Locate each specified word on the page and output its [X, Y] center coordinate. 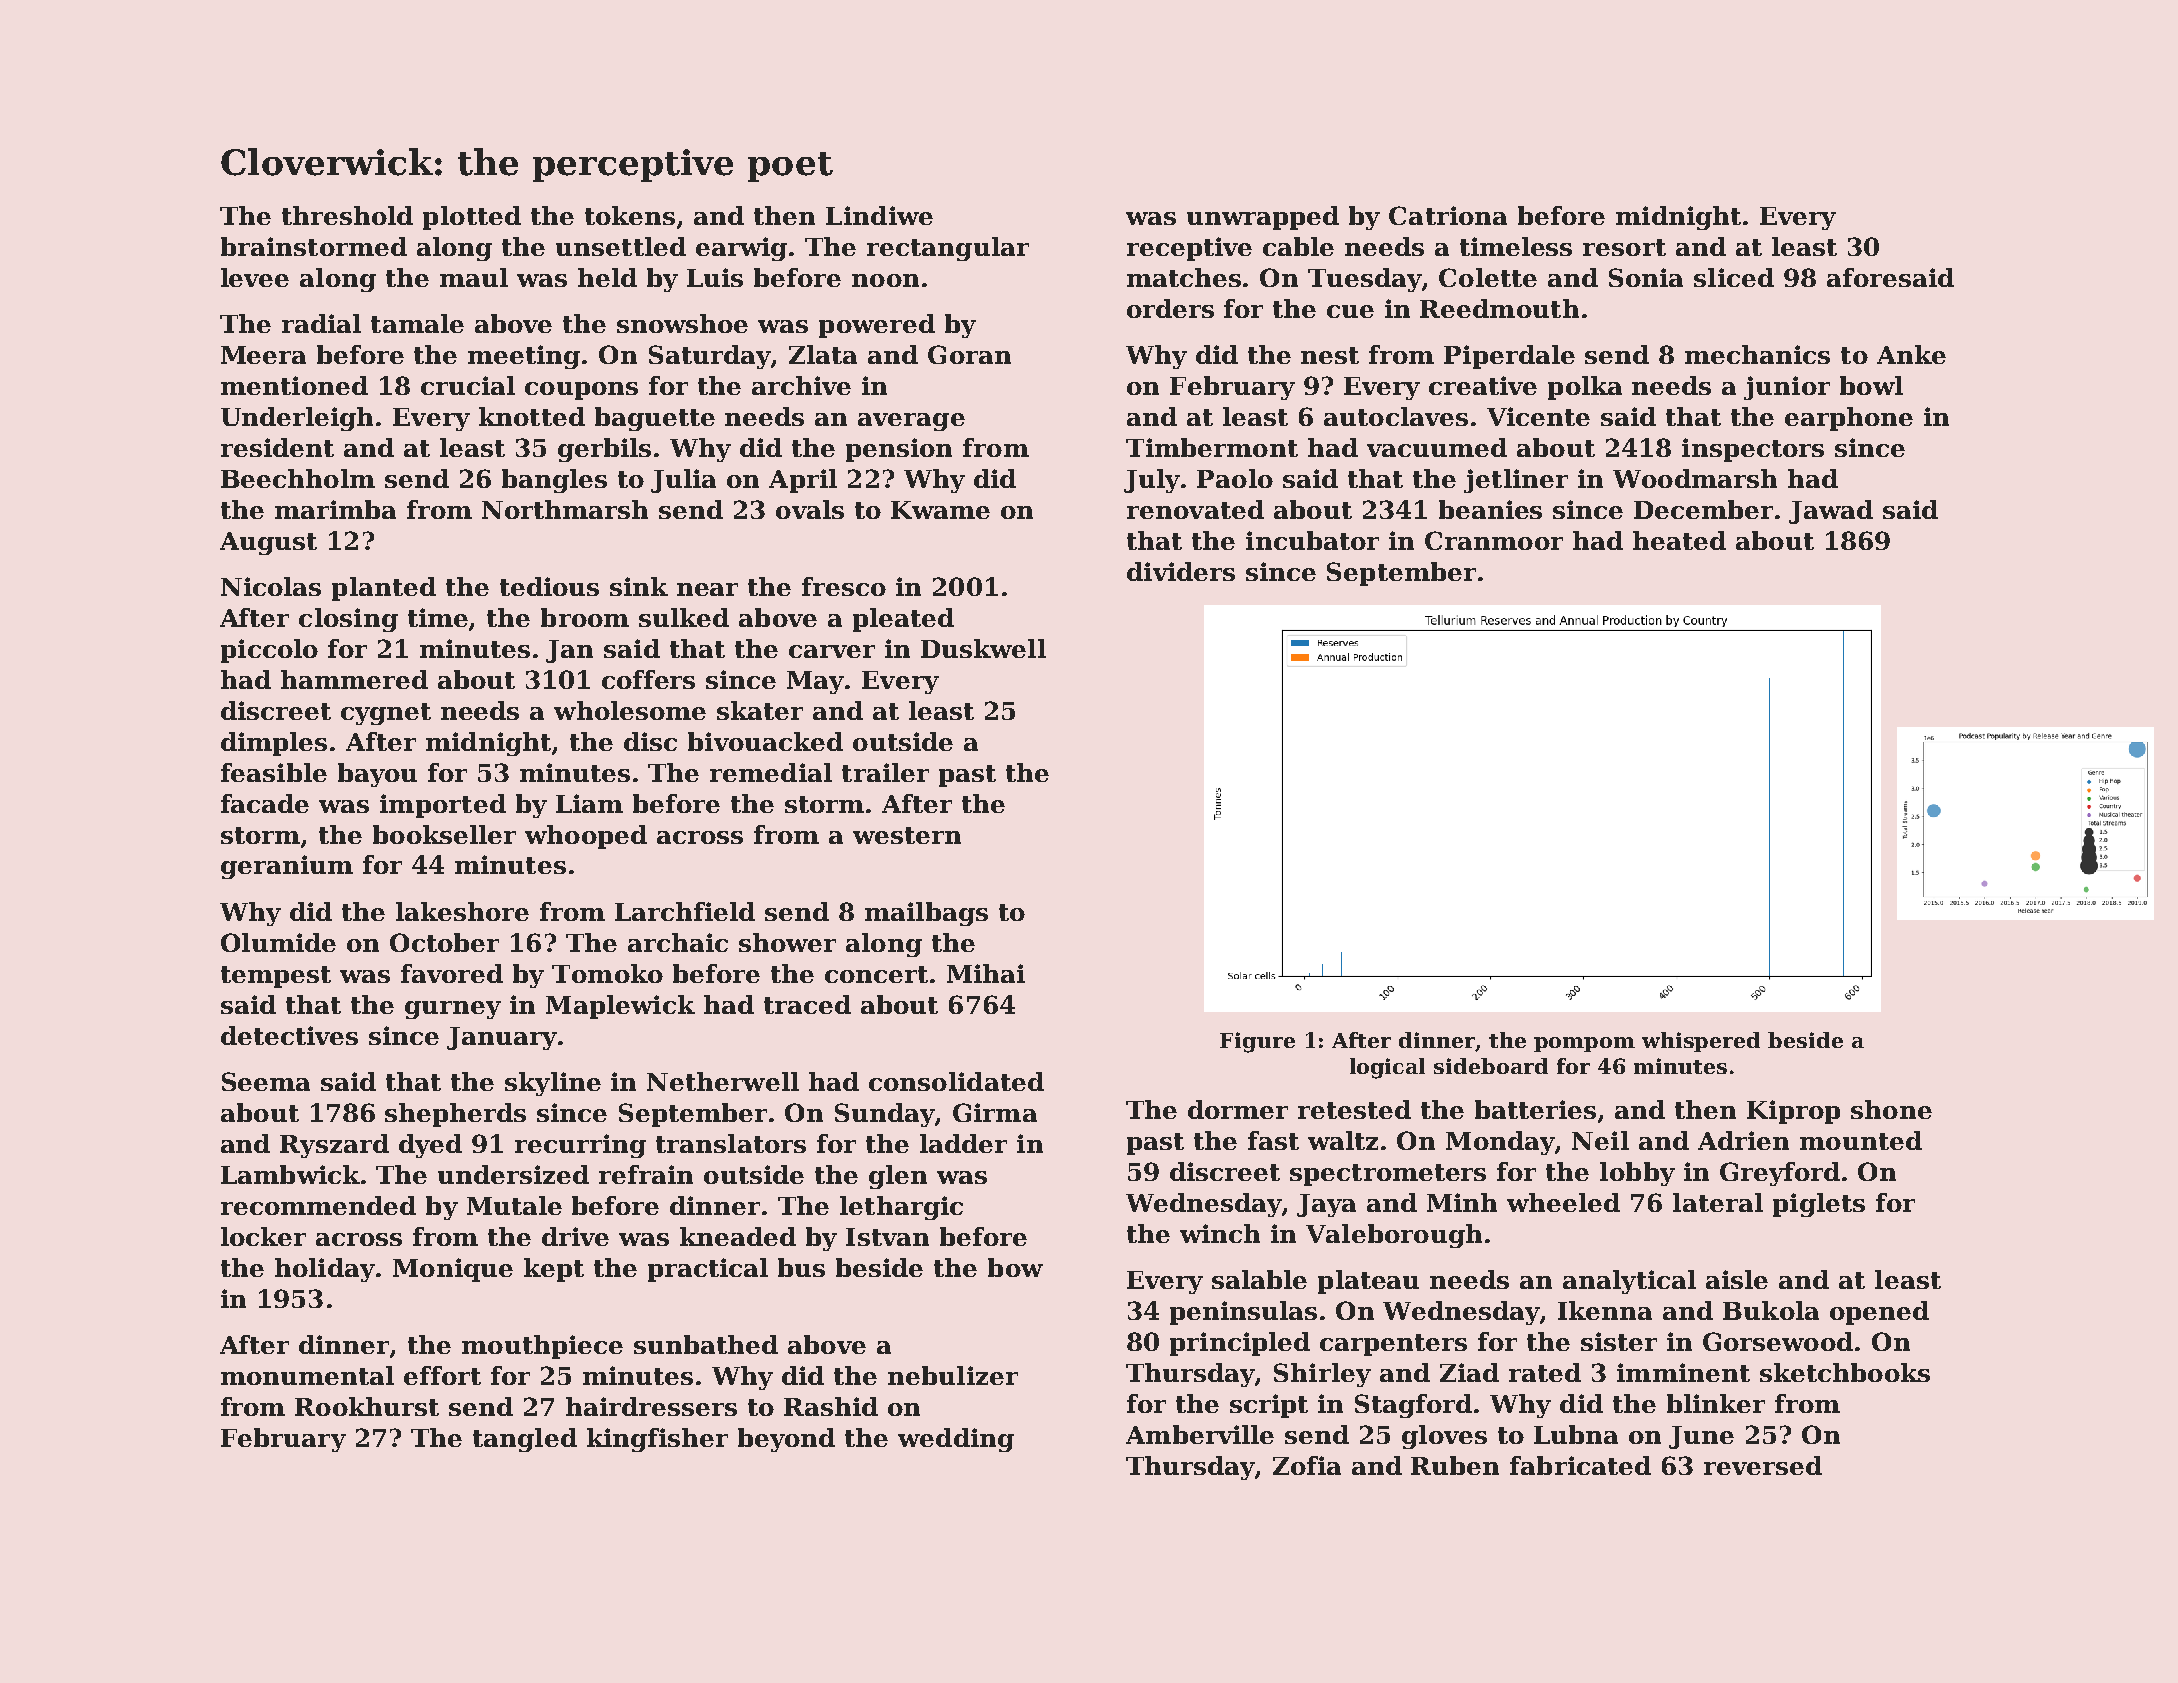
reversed [1763, 1465]
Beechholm [298, 478]
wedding [956, 1440]
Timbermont [1212, 447]
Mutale [514, 1205]
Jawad [1831, 512]
